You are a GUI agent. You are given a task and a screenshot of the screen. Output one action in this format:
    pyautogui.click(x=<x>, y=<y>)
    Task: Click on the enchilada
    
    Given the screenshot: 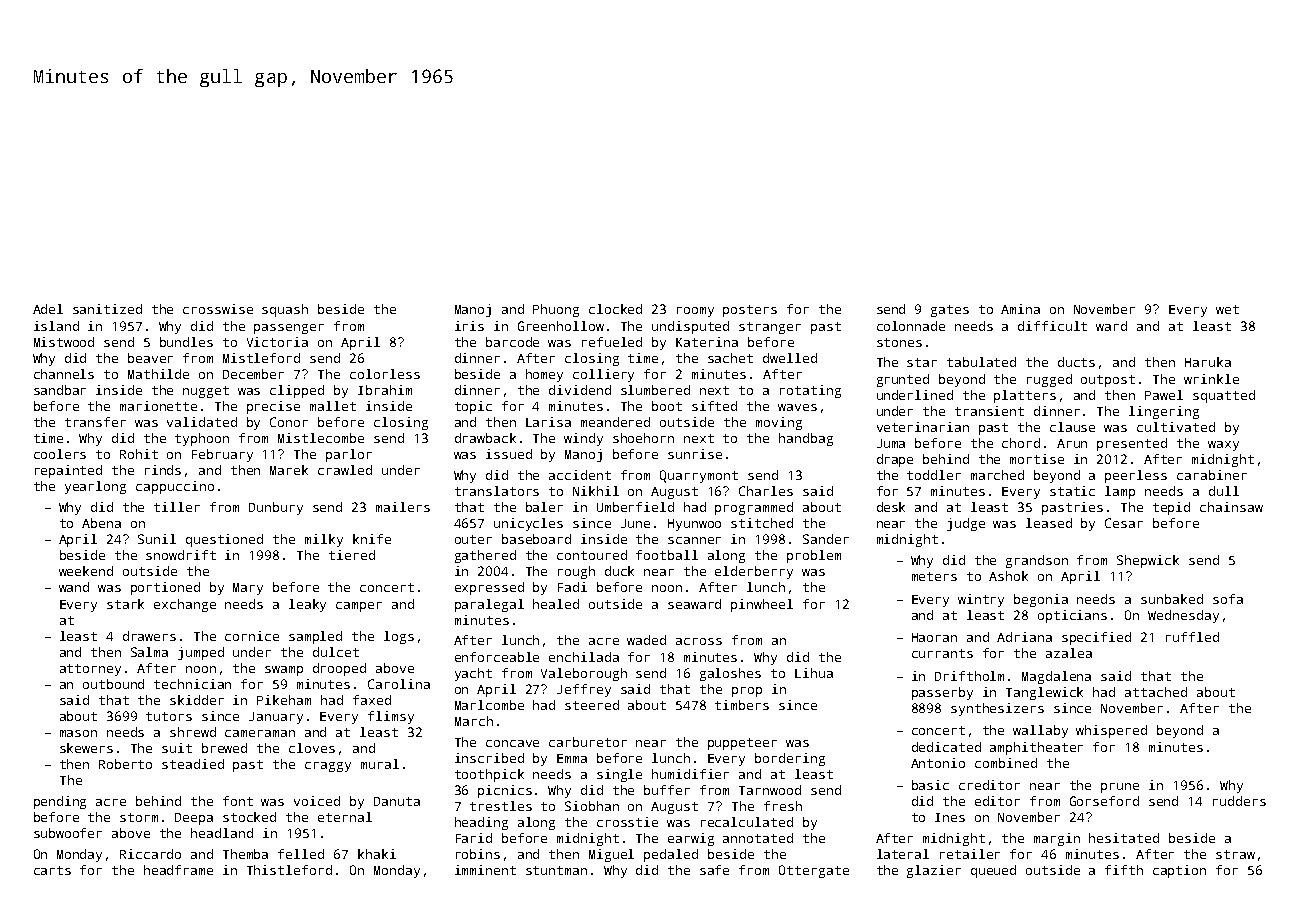 What is the action you would take?
    pyautogui.click(x=584, y=657)
